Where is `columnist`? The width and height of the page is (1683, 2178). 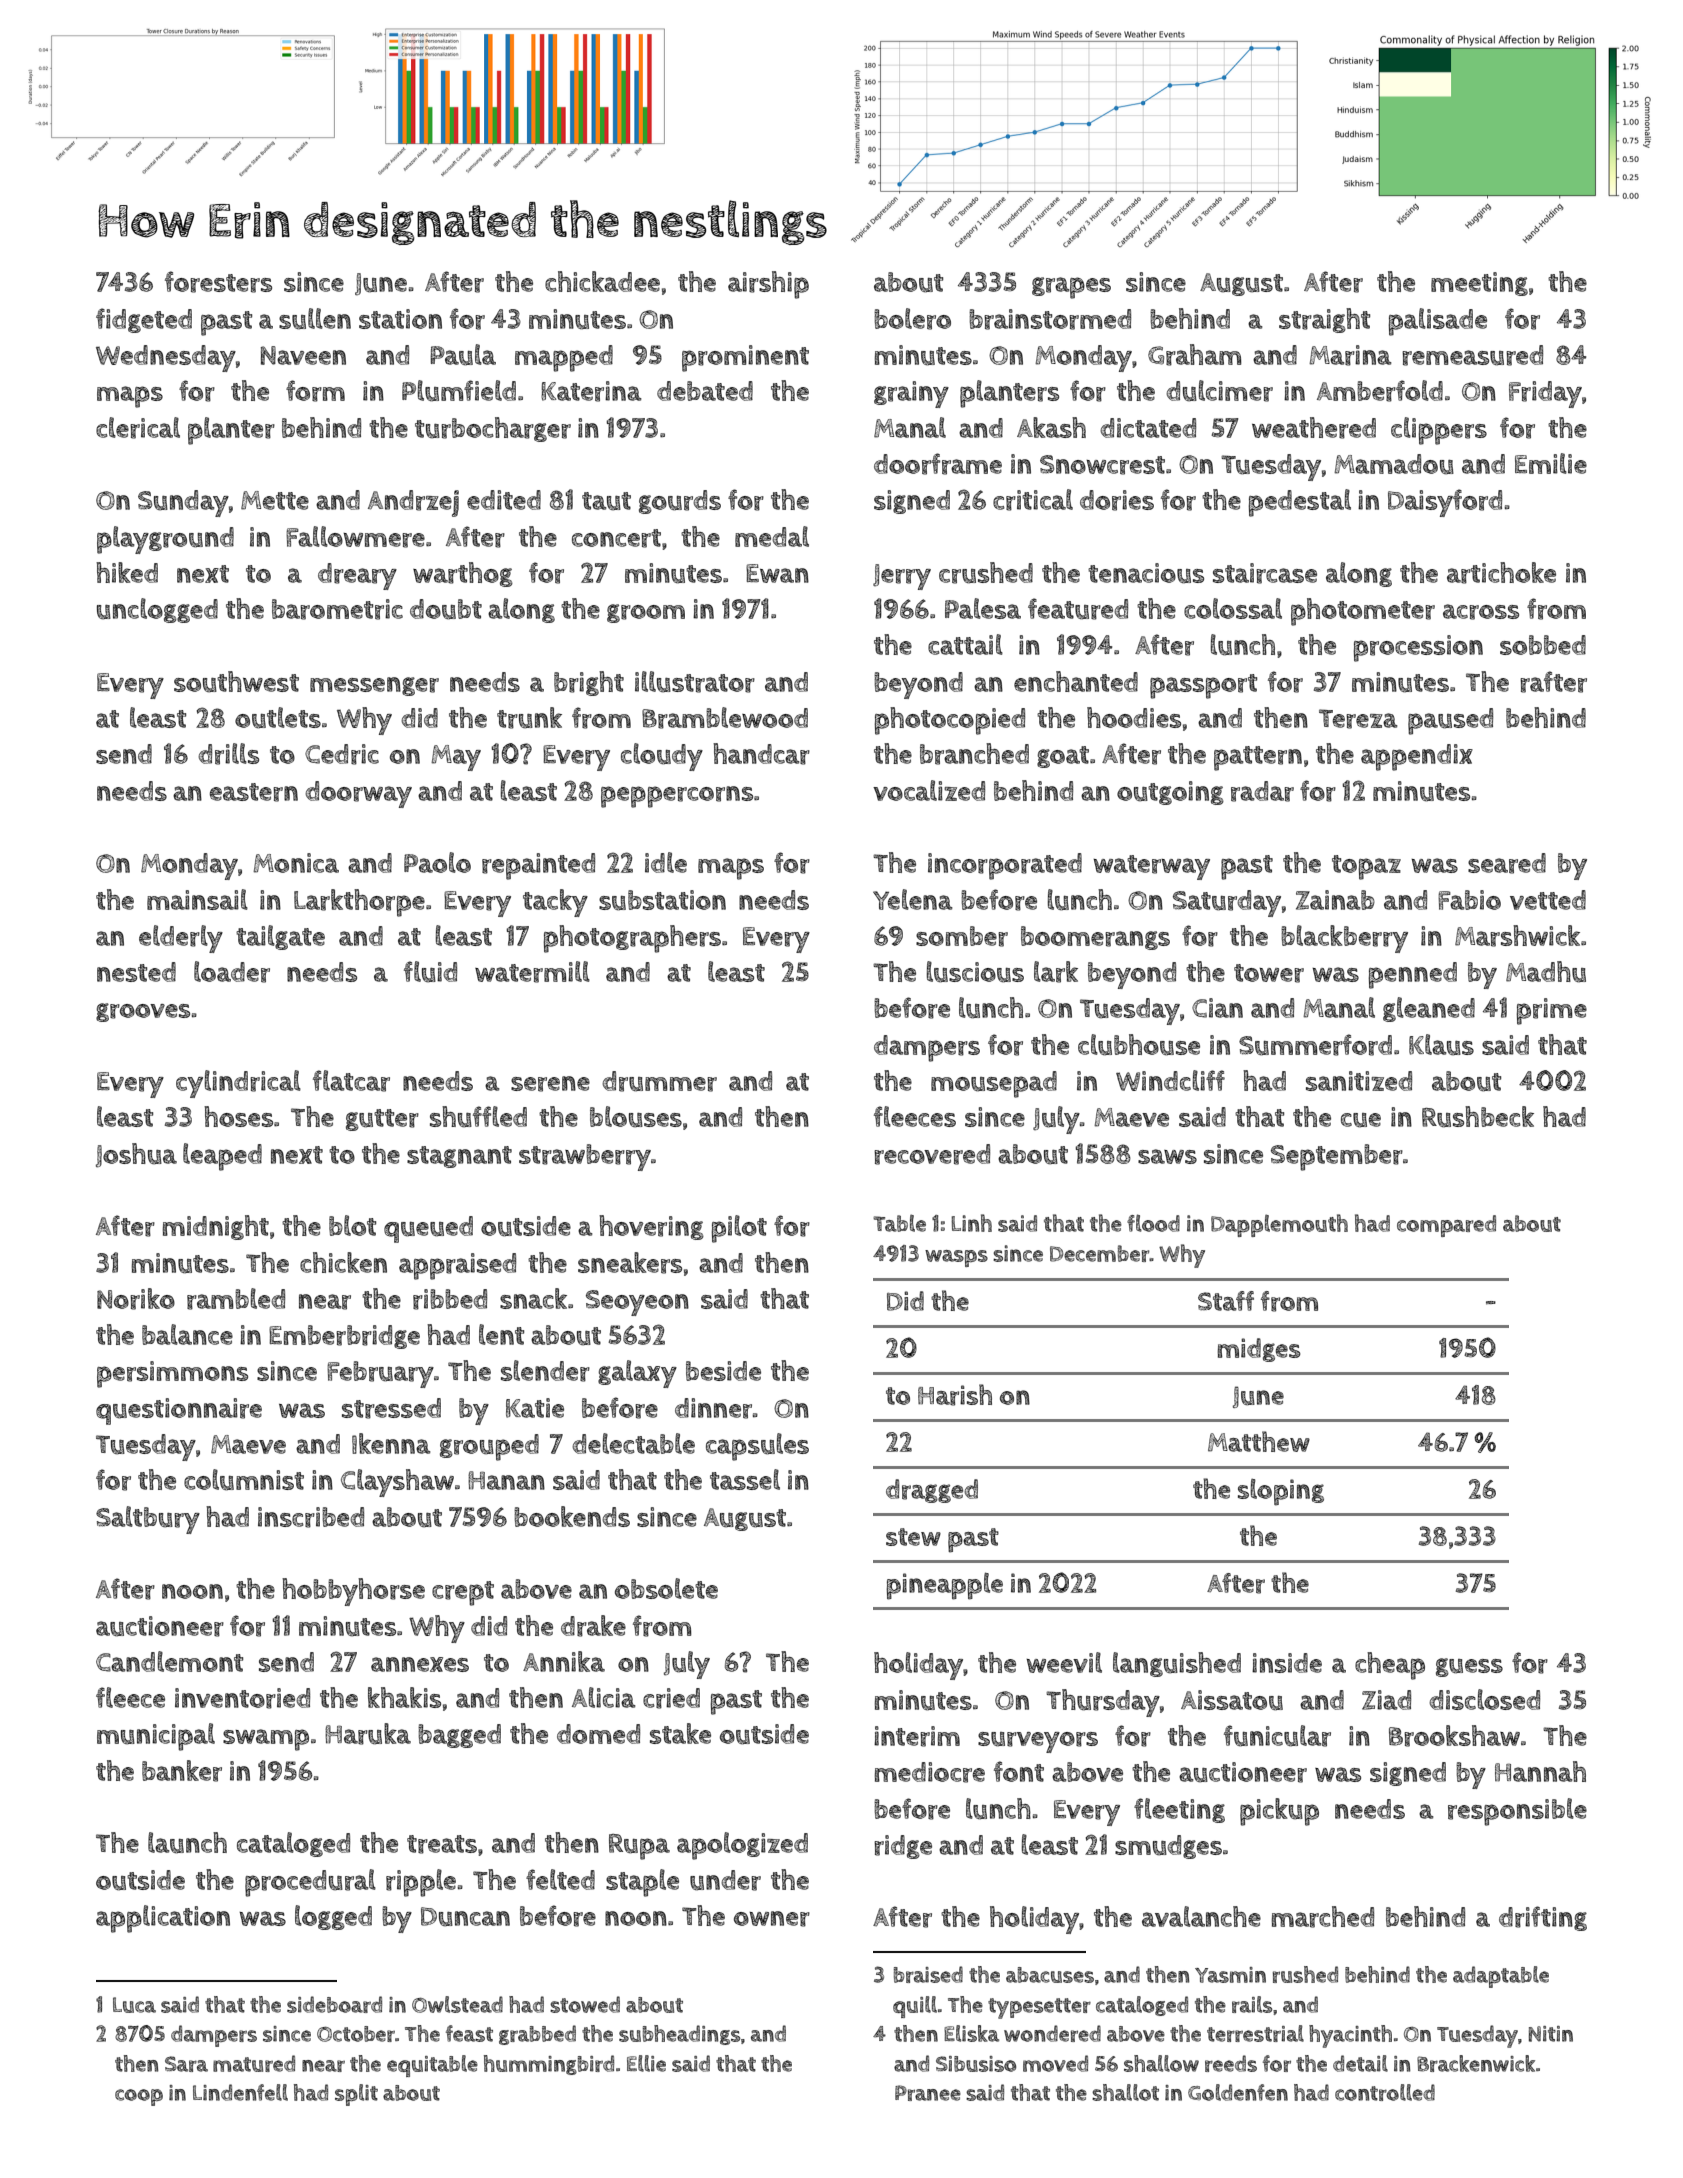 columnist is located at coordinates (244, 1480).
